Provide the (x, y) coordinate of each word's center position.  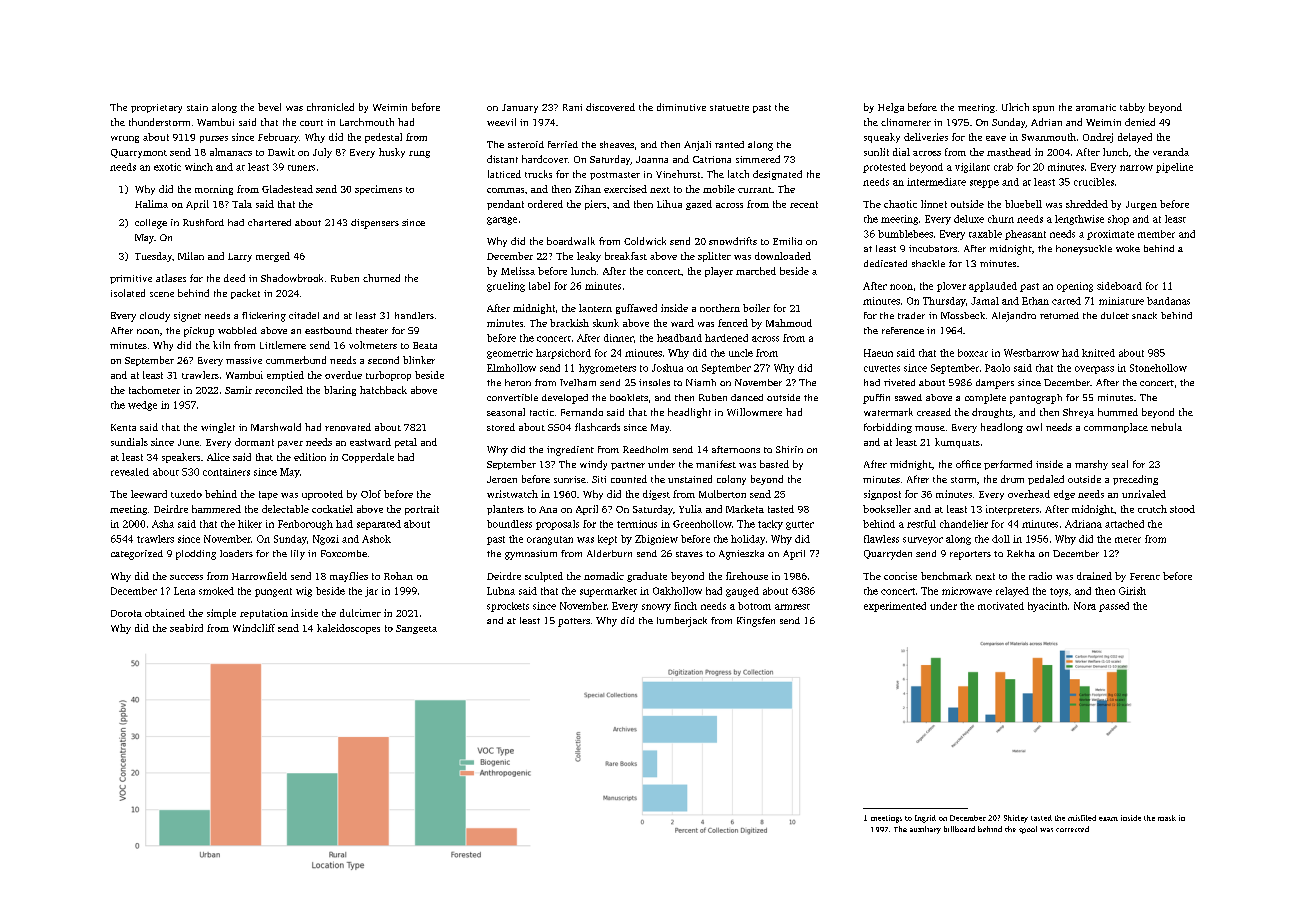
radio (1040, 576)
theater (372, 330)
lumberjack (682, 622)
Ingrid (925, 819)
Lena (184, 591)
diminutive (681, 107)
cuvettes (882, 368)
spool (1028, 830)
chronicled (330, 107)
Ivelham (578, 382)
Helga (891, 108)
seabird (186, 628)
